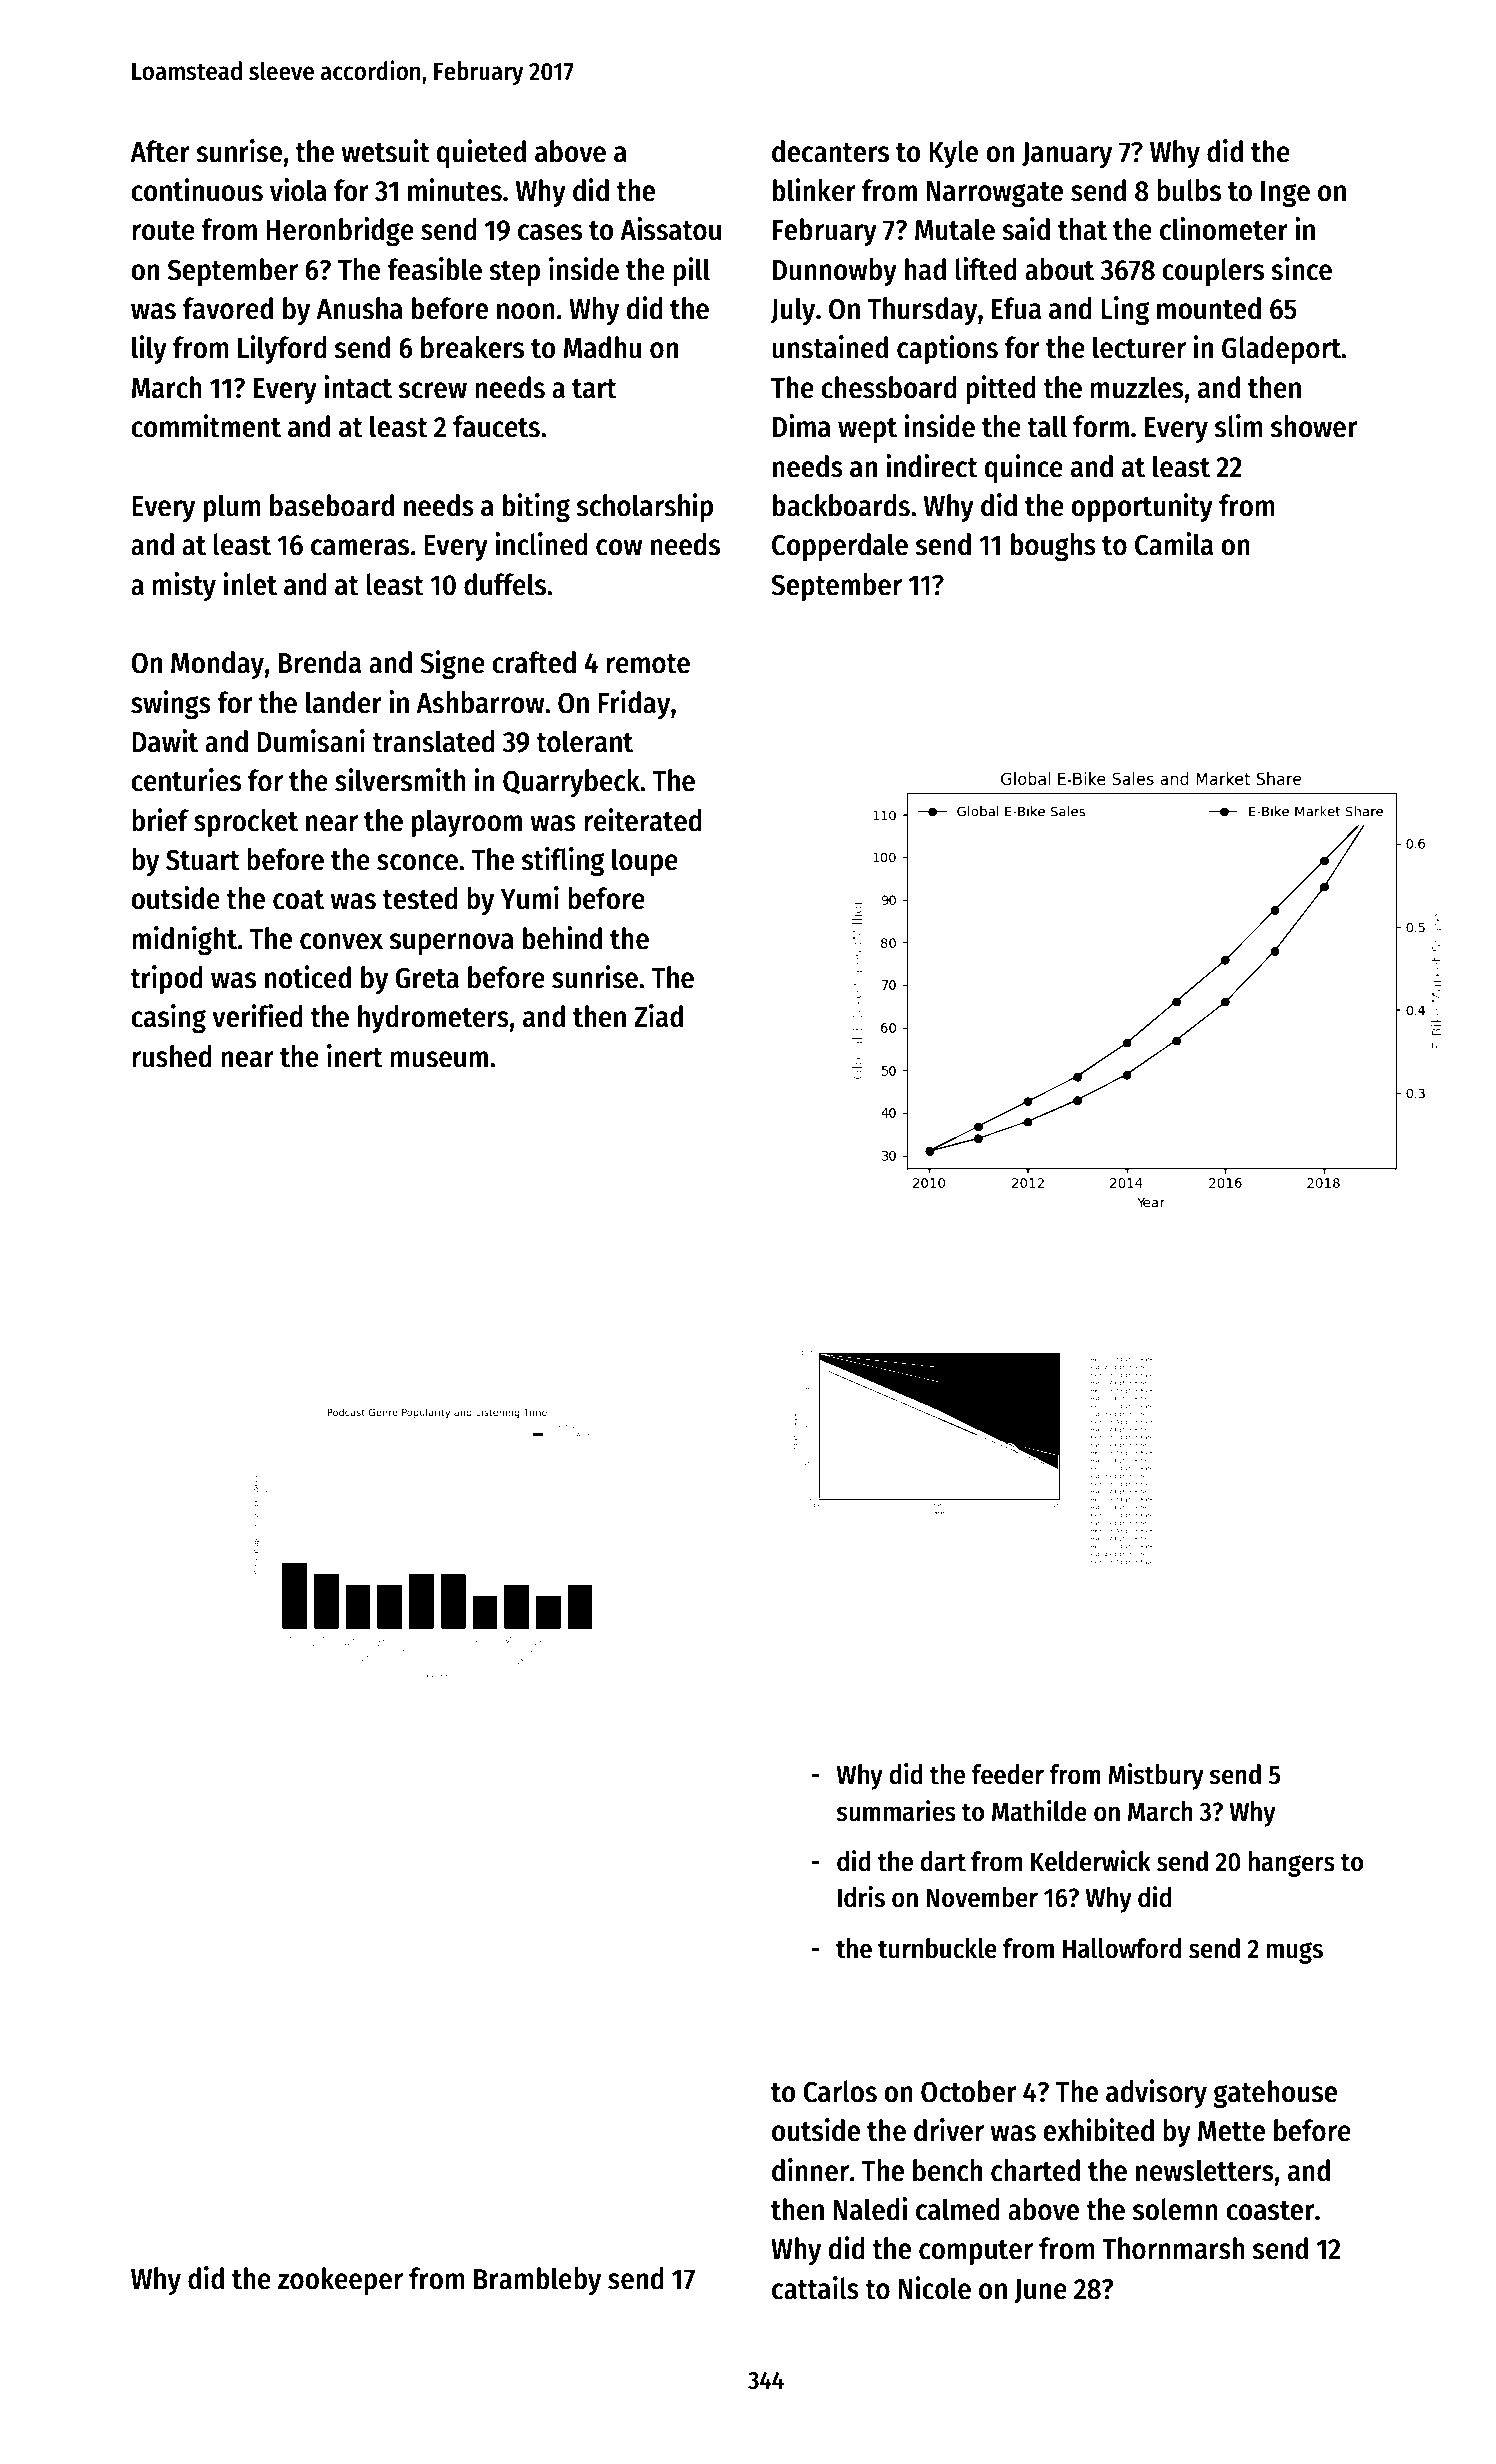 The image size is (1496, 2464). I want to click on Brambleby, so click(537, 2281).
